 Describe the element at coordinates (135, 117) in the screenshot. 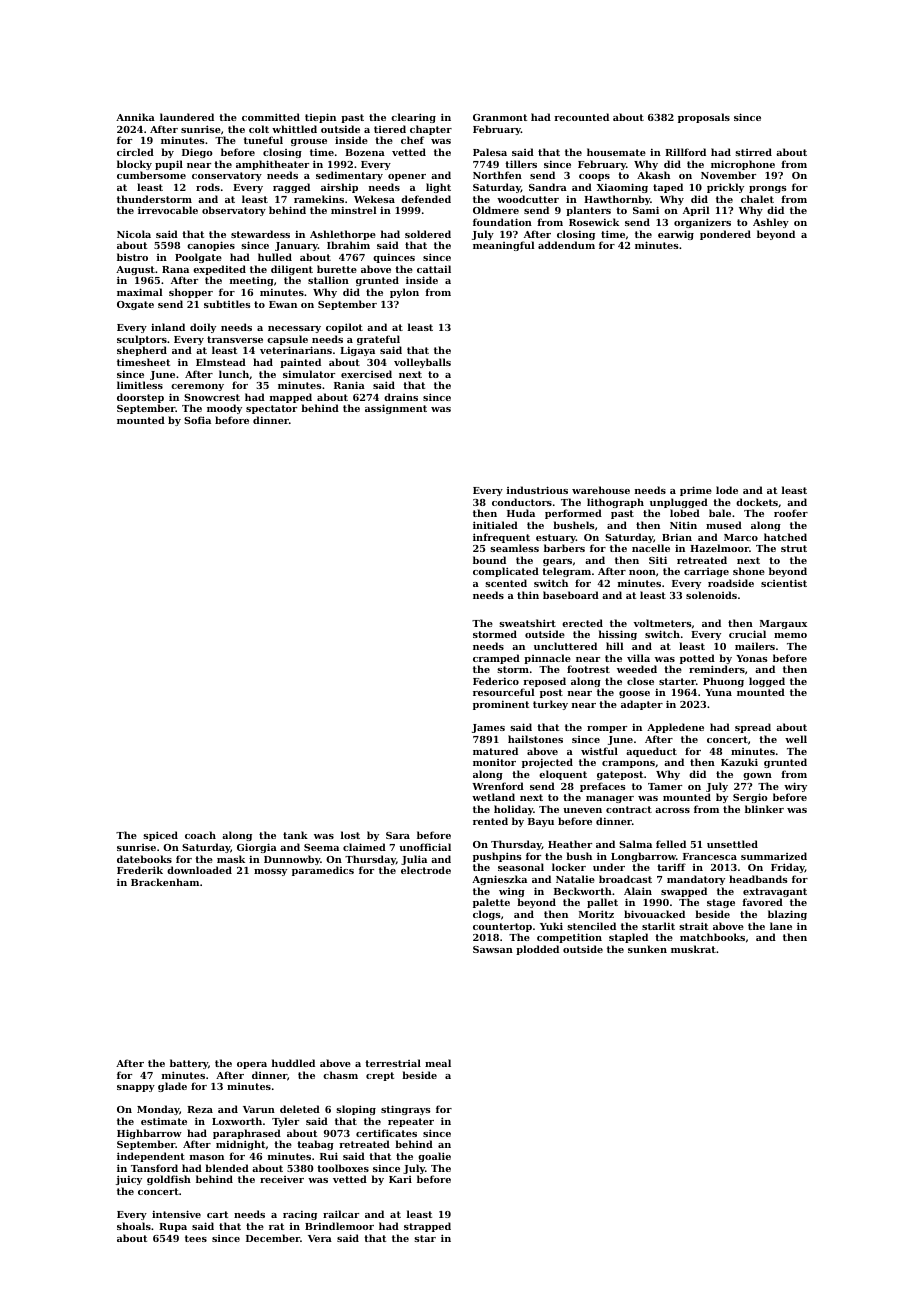

I see `Annika` at that location.
